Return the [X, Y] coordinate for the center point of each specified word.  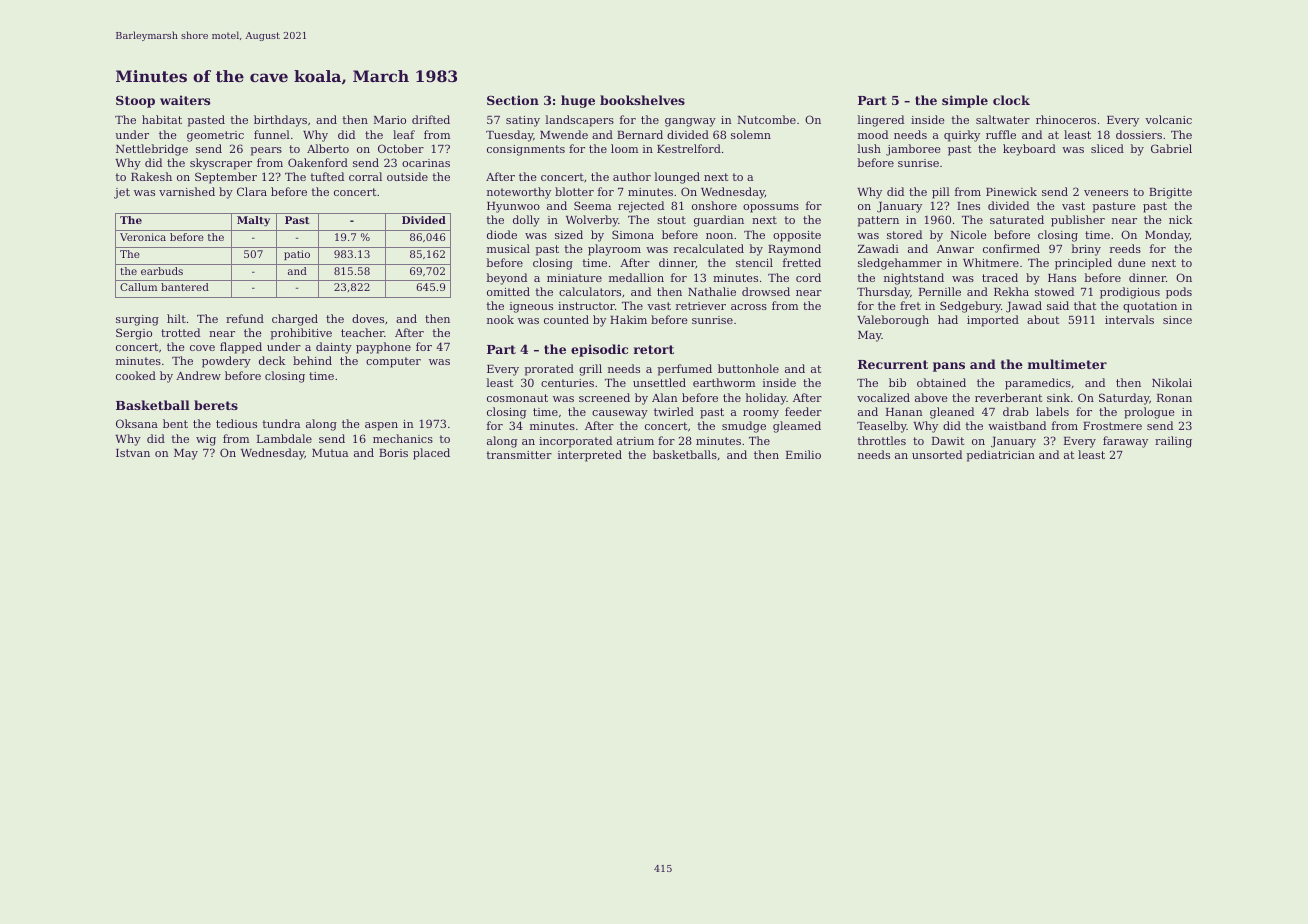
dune [1132, 262]
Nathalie [712, 291]
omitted [508, 291]
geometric [215, 136]
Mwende [564, 134]
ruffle [1001, 134]
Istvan [133, 453]
